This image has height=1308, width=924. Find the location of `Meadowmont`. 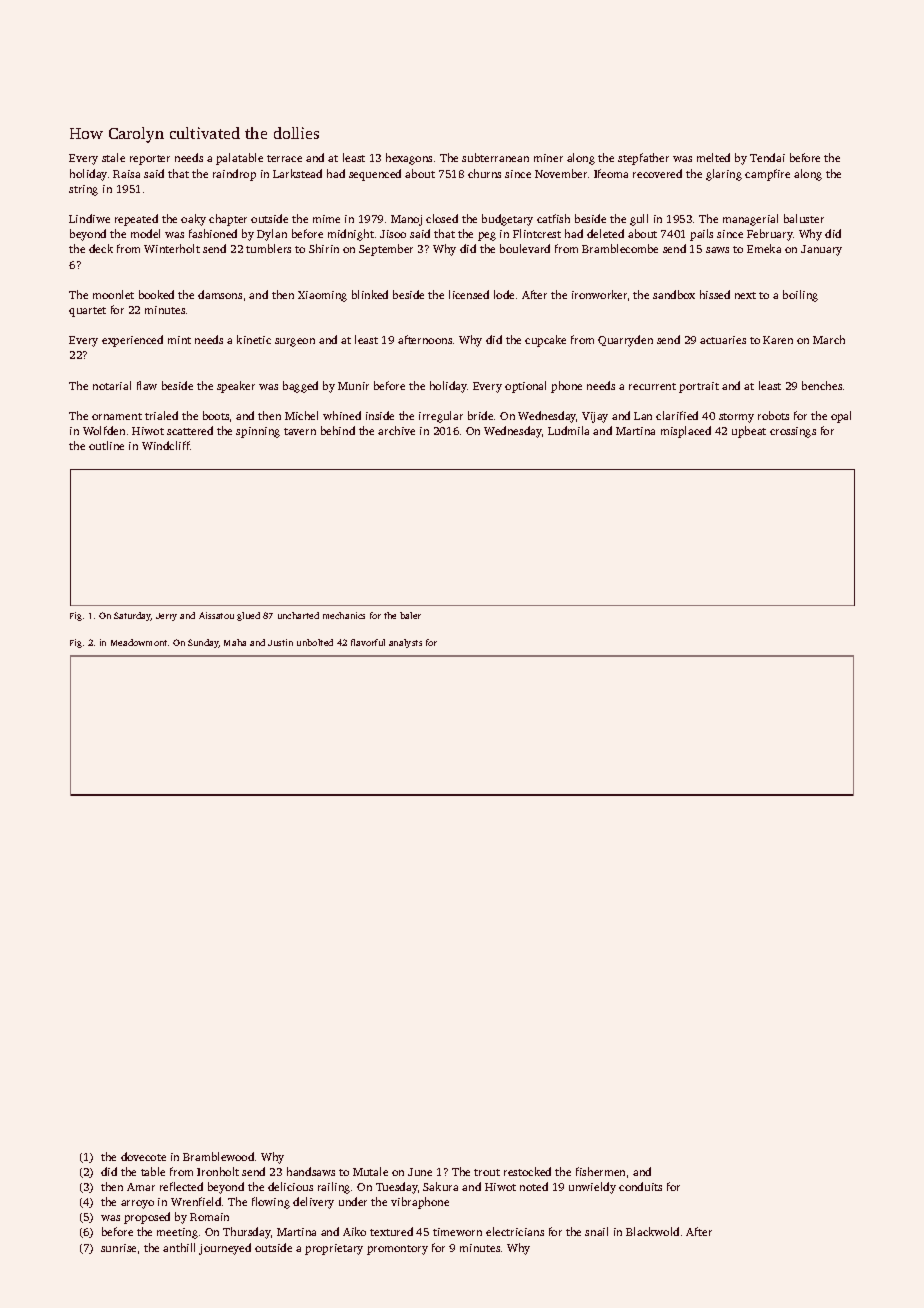

Meadowmont is located at coordinates (139, 642).
